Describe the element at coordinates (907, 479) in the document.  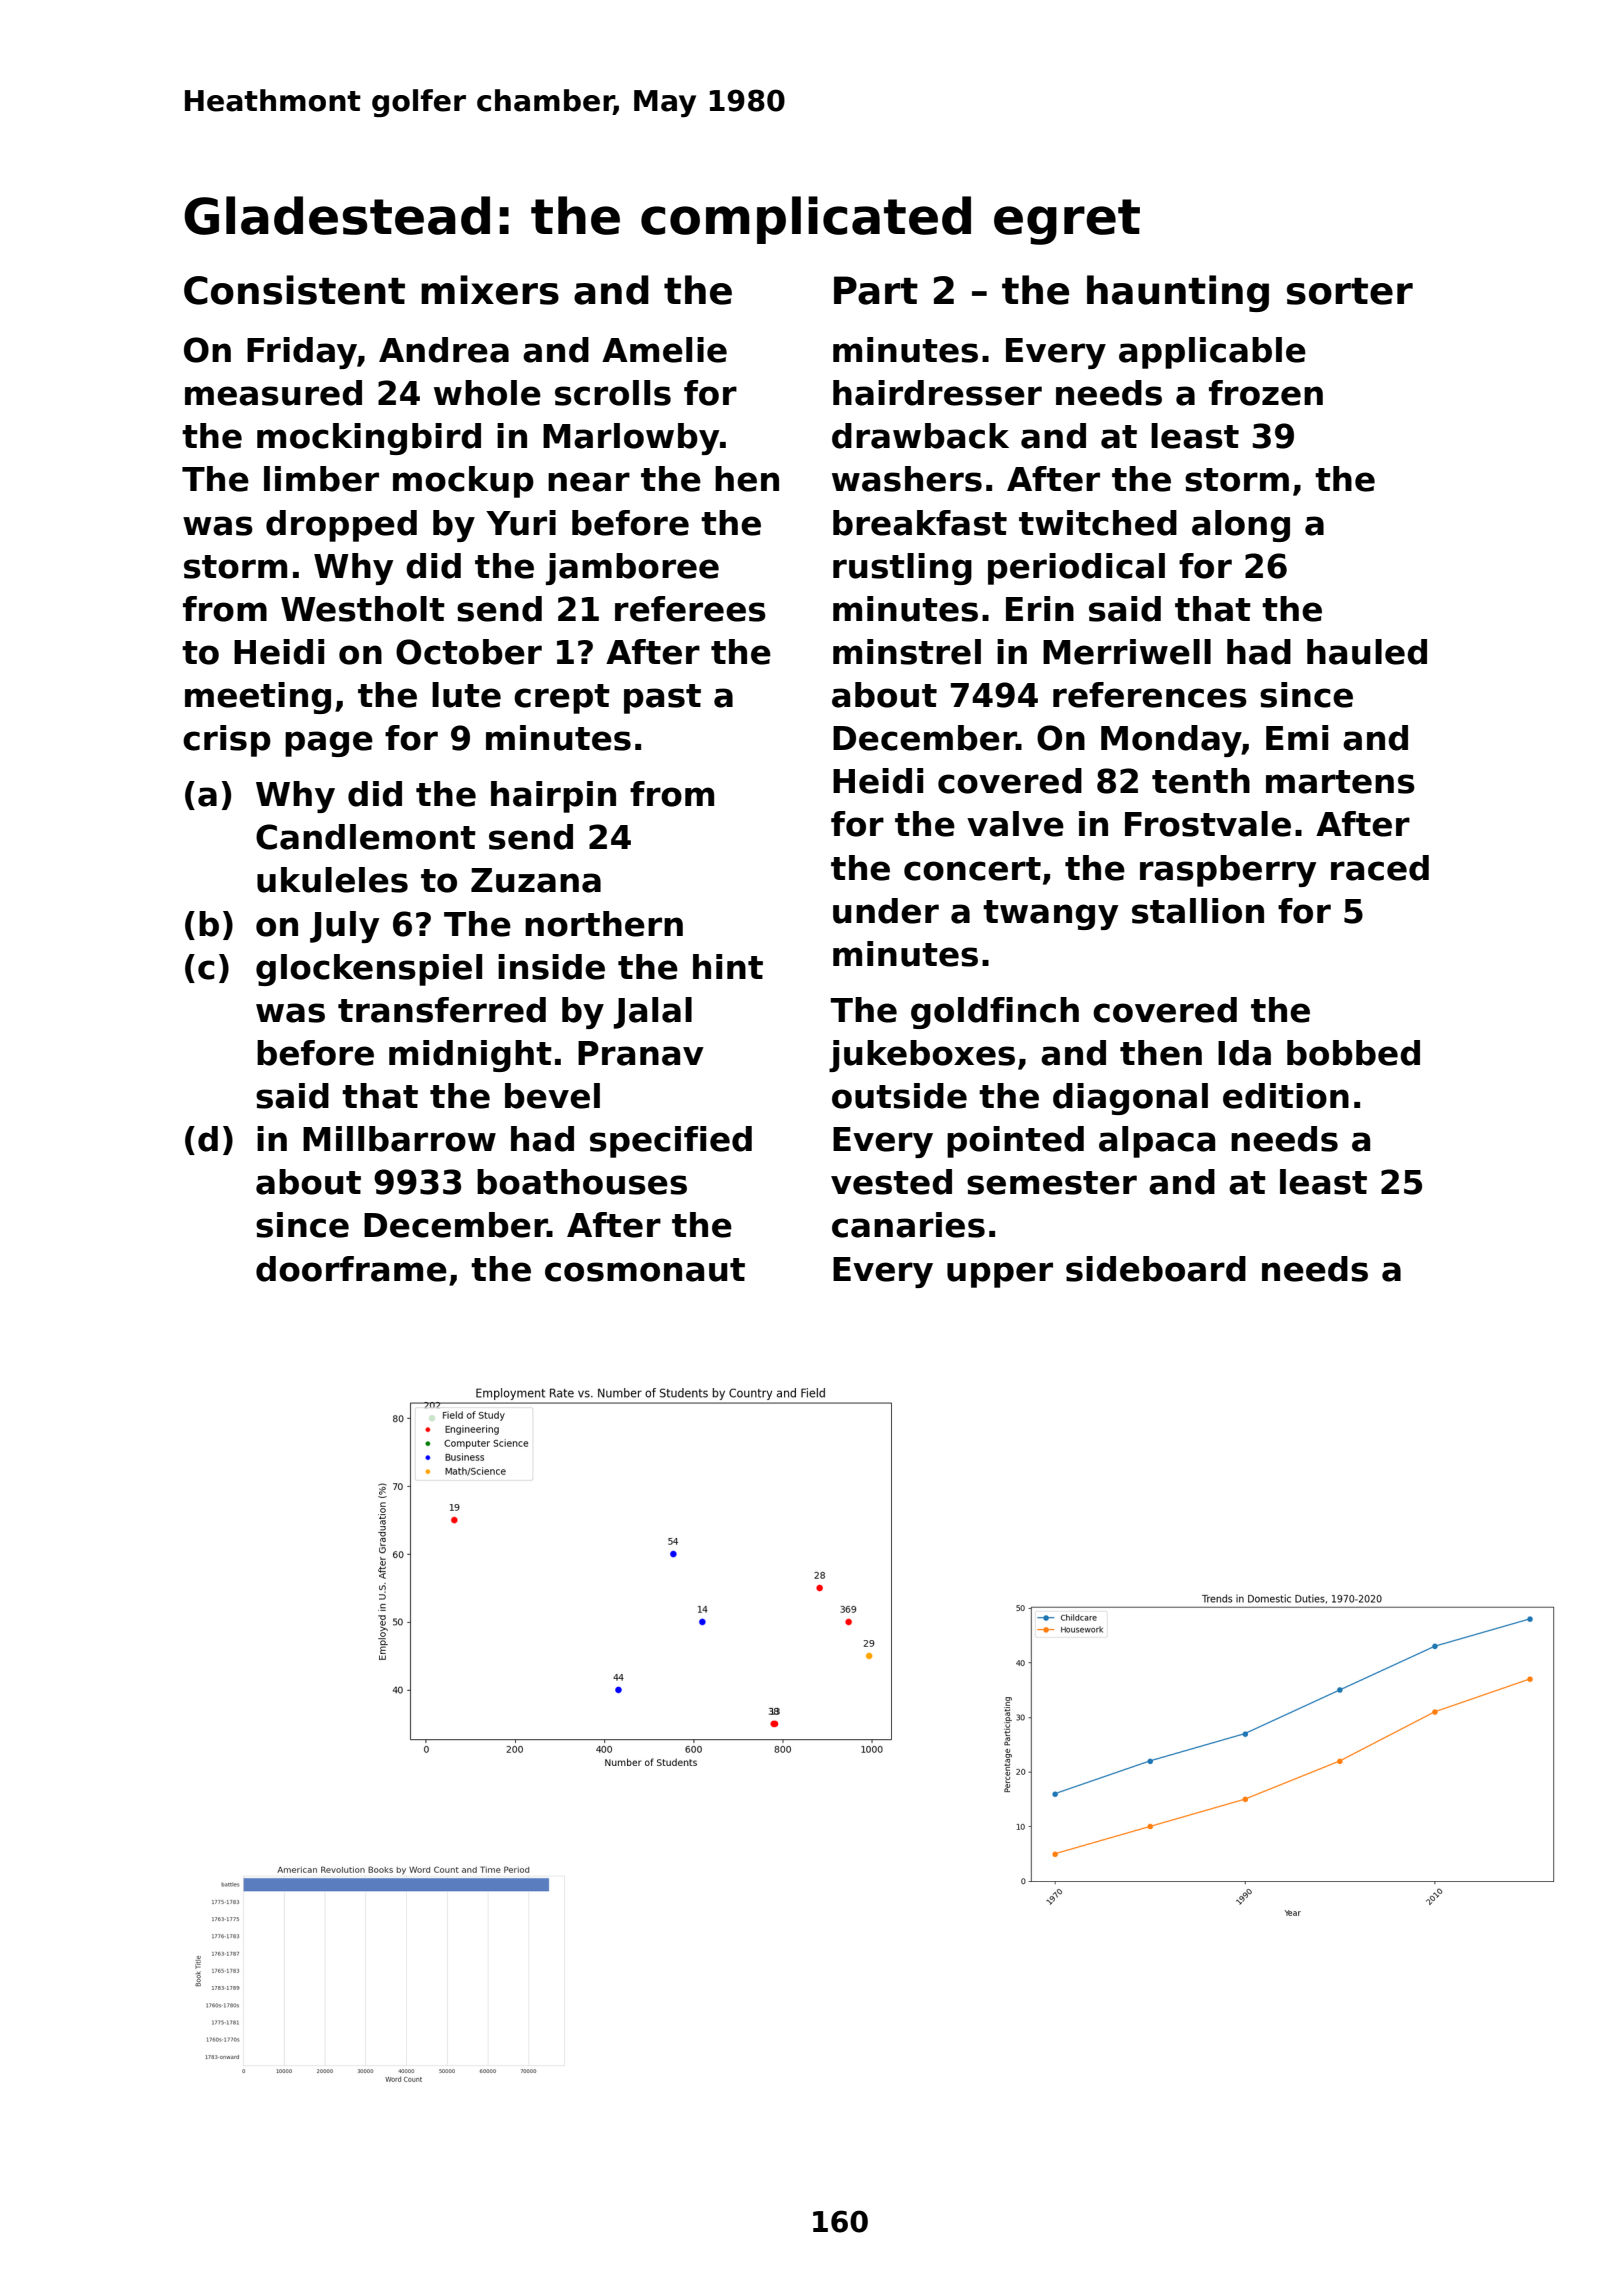
I see `washers` at that location.
